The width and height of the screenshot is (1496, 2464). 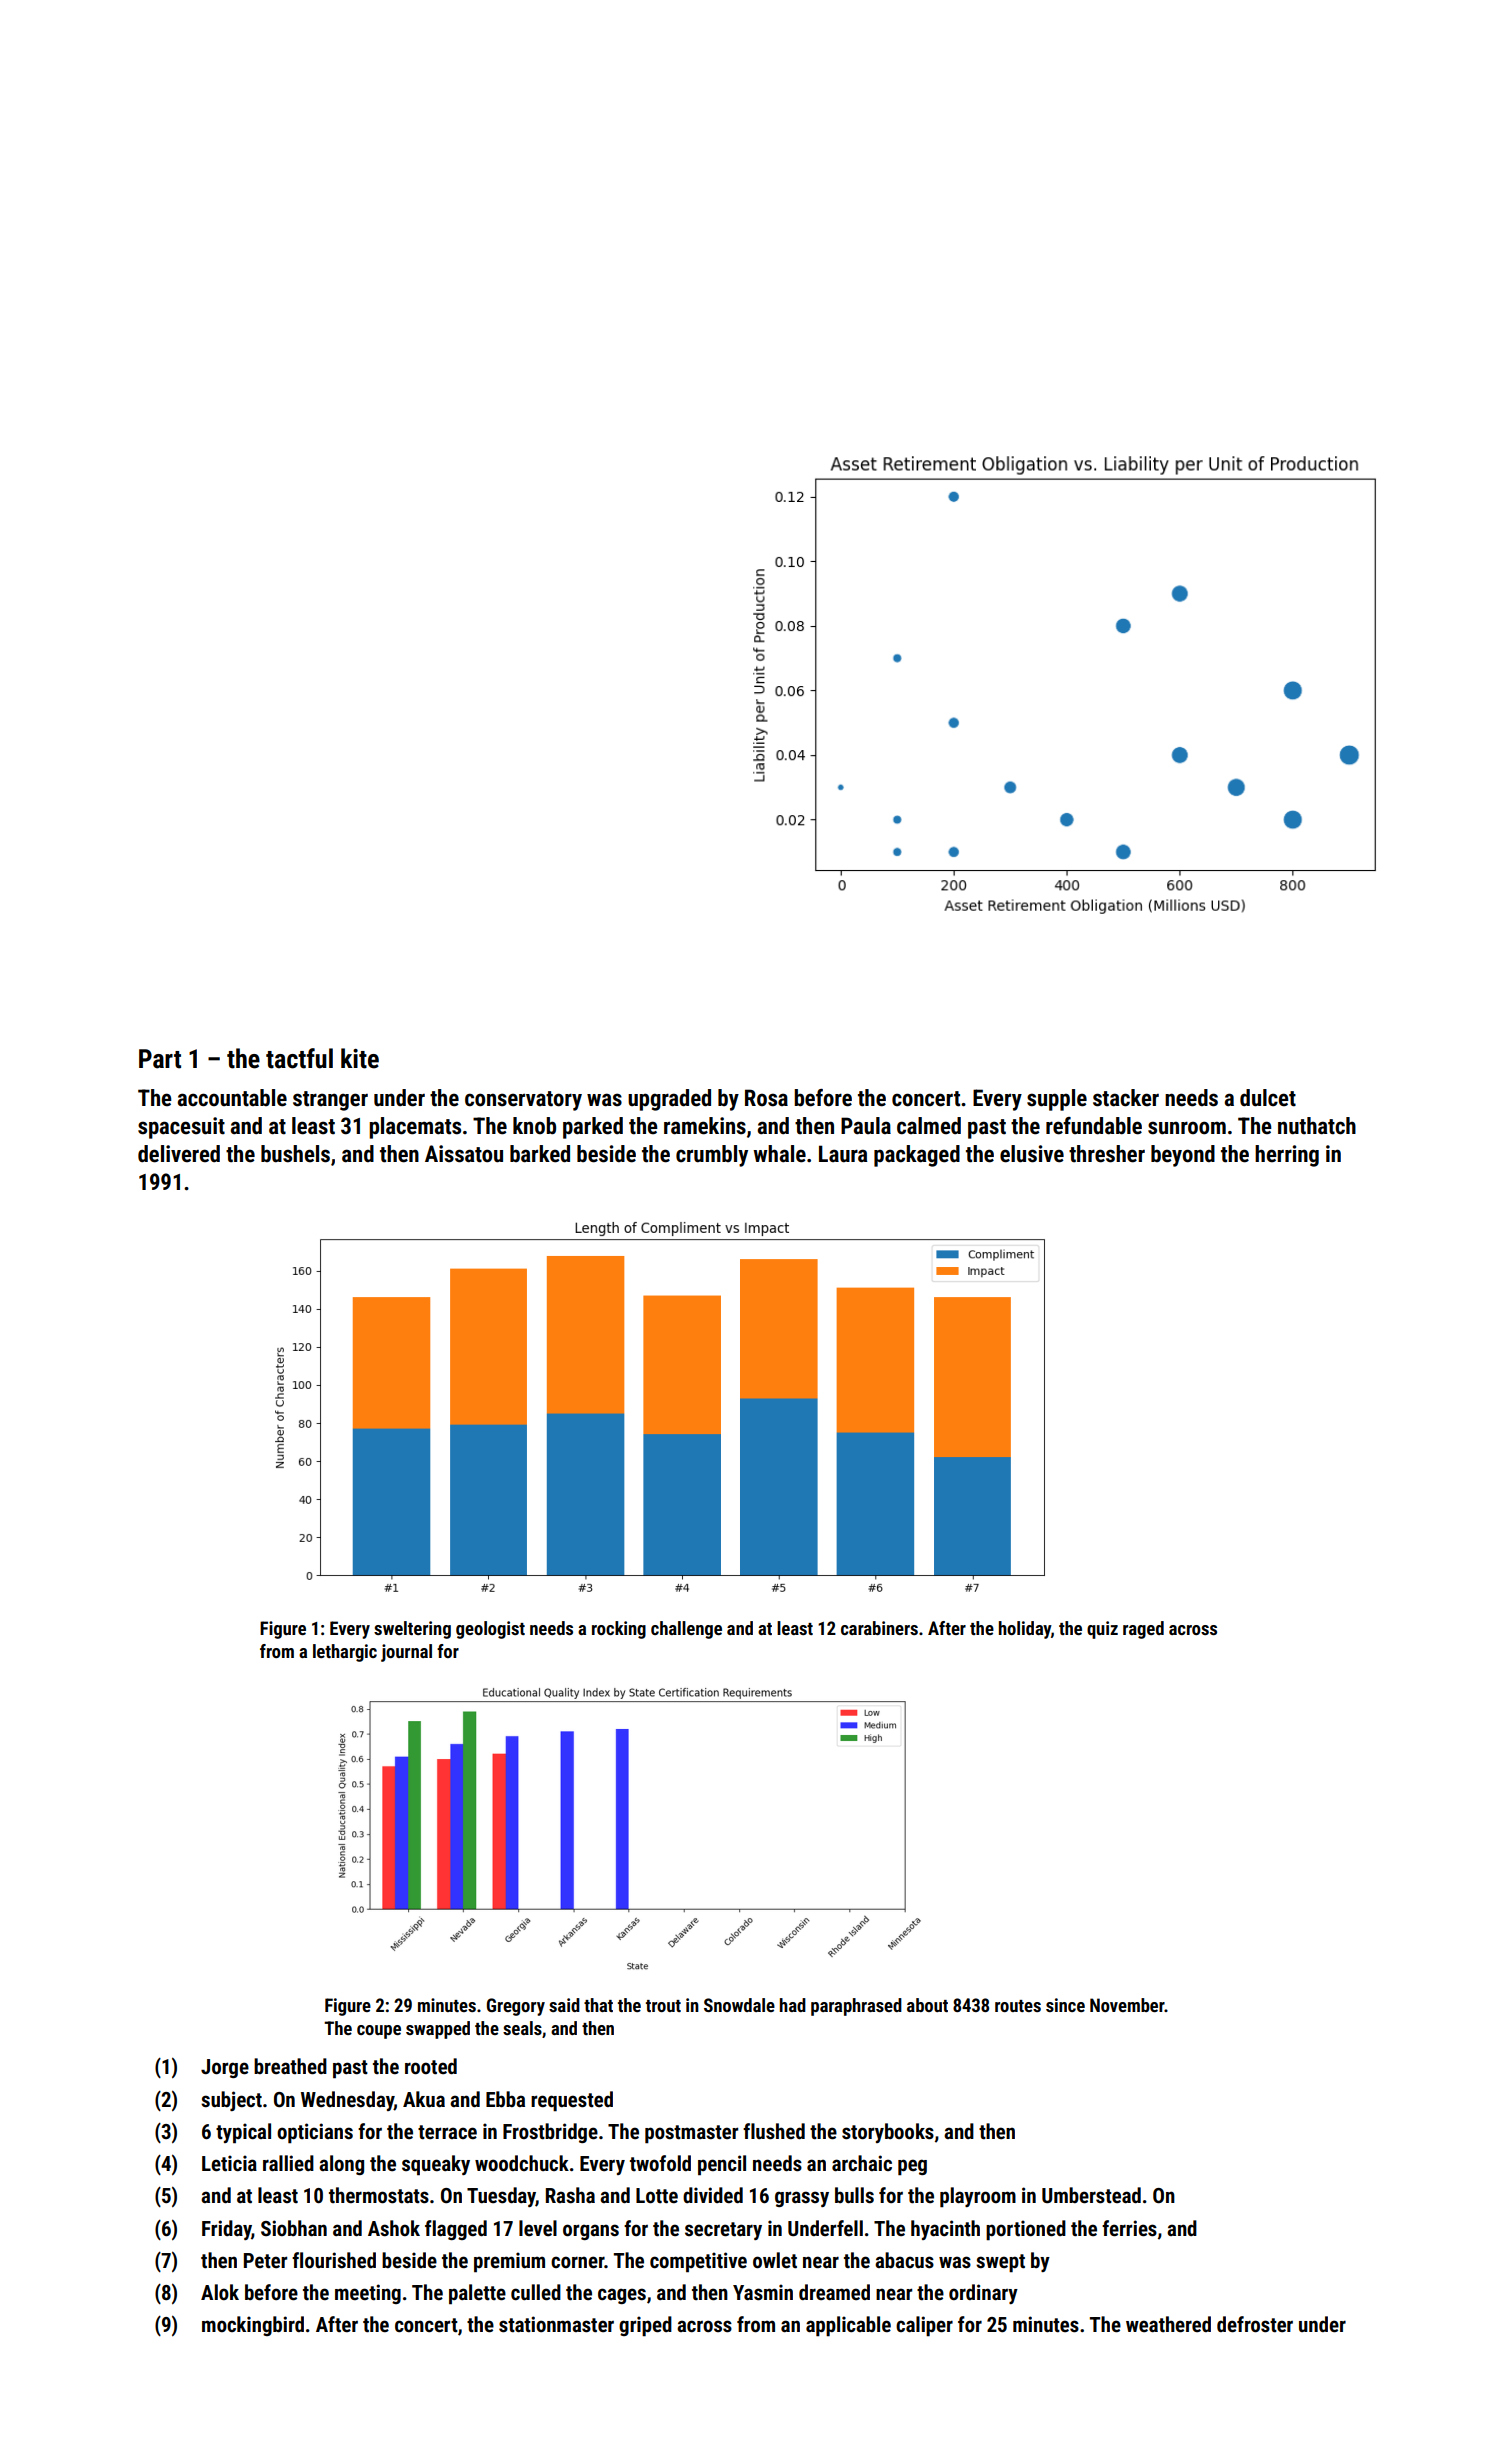 What do you see at coordinates (394, 2228) in the screenshot?
I see `Ashok` at bounding box center [394, 2228].
